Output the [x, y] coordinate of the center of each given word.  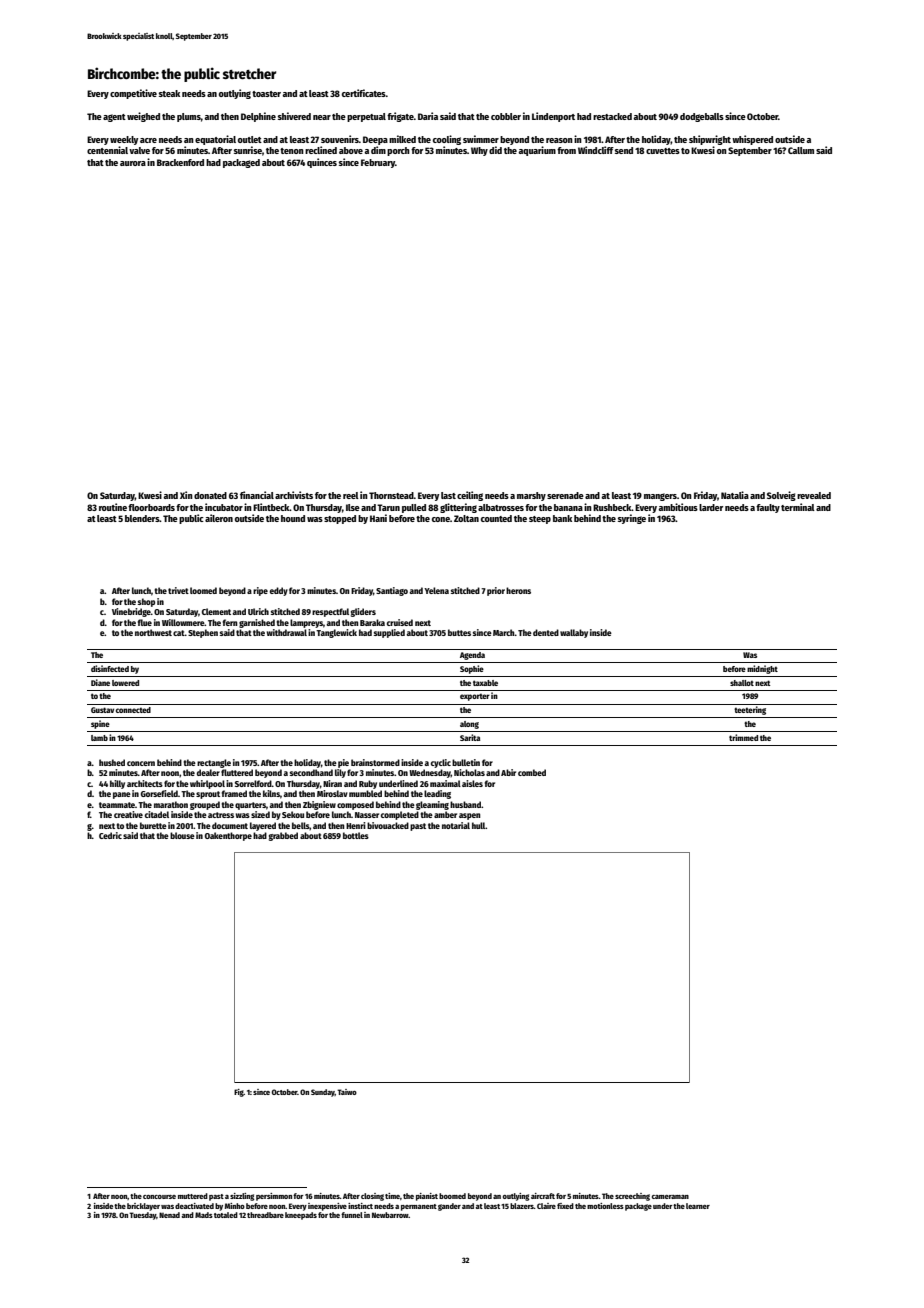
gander [449, 1207]
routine [113, 507]
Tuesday [143, 1216]
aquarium [537, 151]
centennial [107, 150]
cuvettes [663, 151]
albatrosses [501, 507]
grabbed [283, 836]
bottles [356, 835]
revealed [814, 495]
